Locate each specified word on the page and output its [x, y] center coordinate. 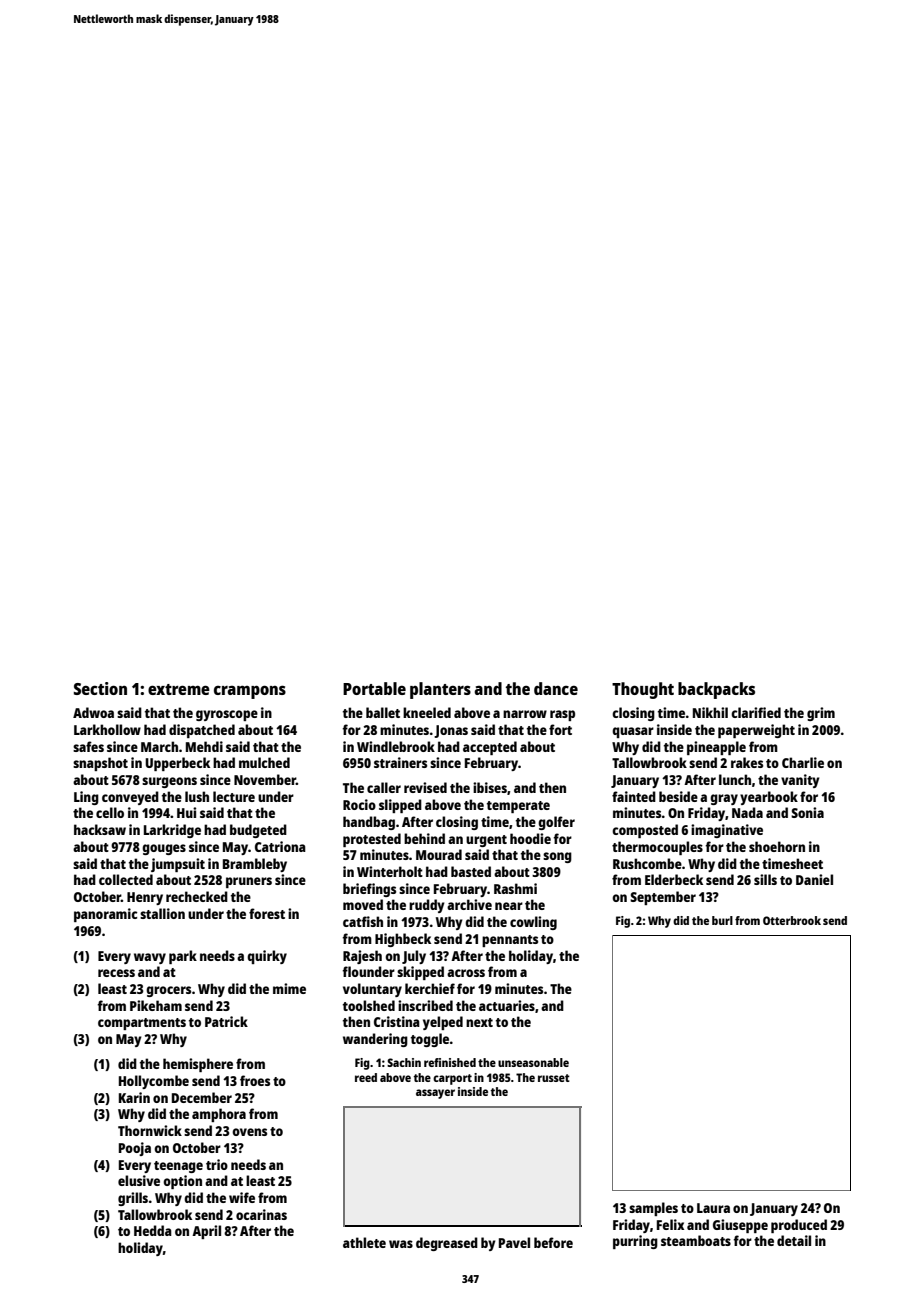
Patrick [226, 1021]
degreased [447, 1244]
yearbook [769, 798]
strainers [400, 762]
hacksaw [100, 829]
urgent [486, 841]
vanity [800, 781]
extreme [179, 689]
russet [554, 1078]
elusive [139, 1180]
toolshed [369, 1005]
